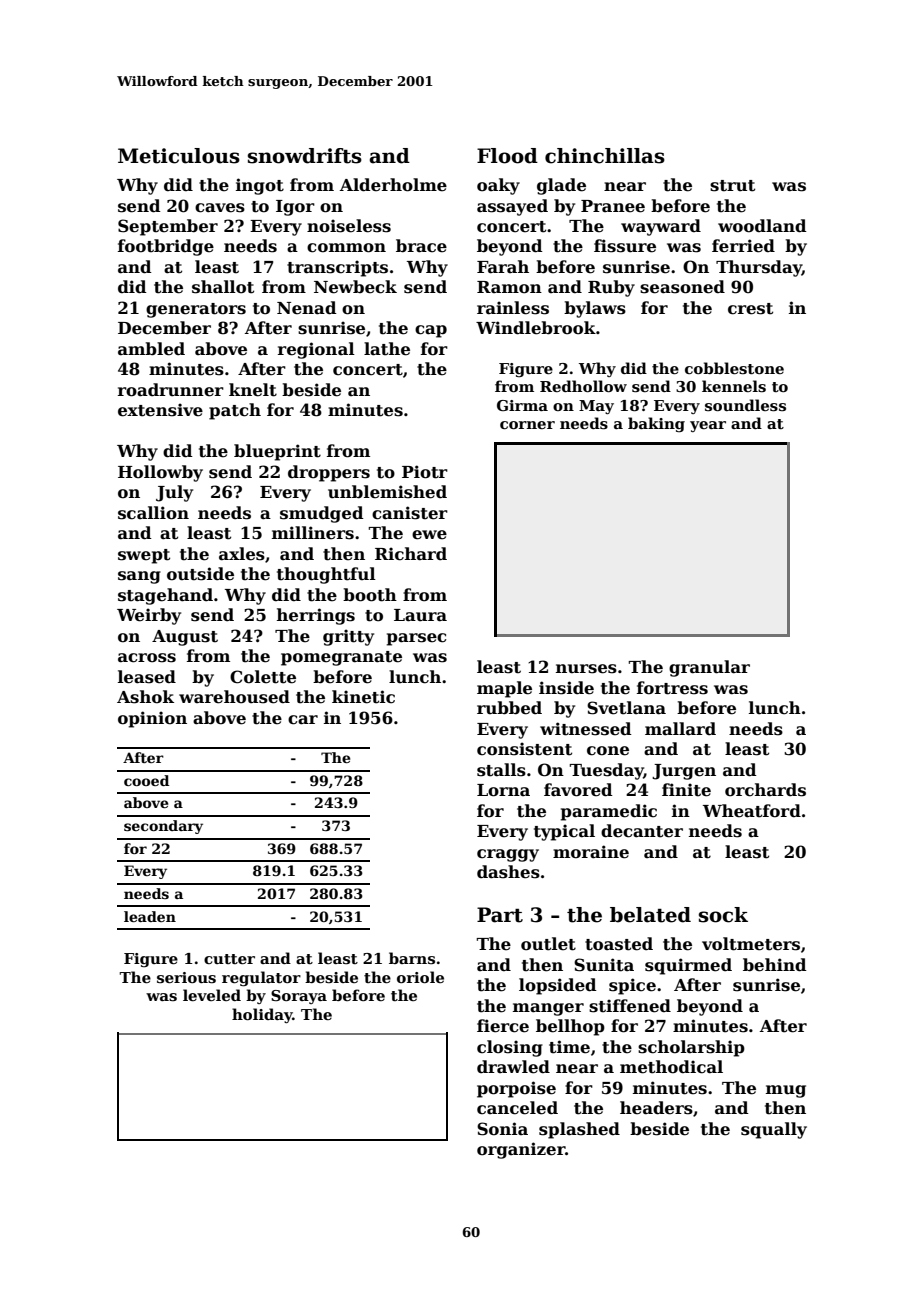  Describe the element at coordinates (502, 1129) in the page. I see `Sonia` at that location.
